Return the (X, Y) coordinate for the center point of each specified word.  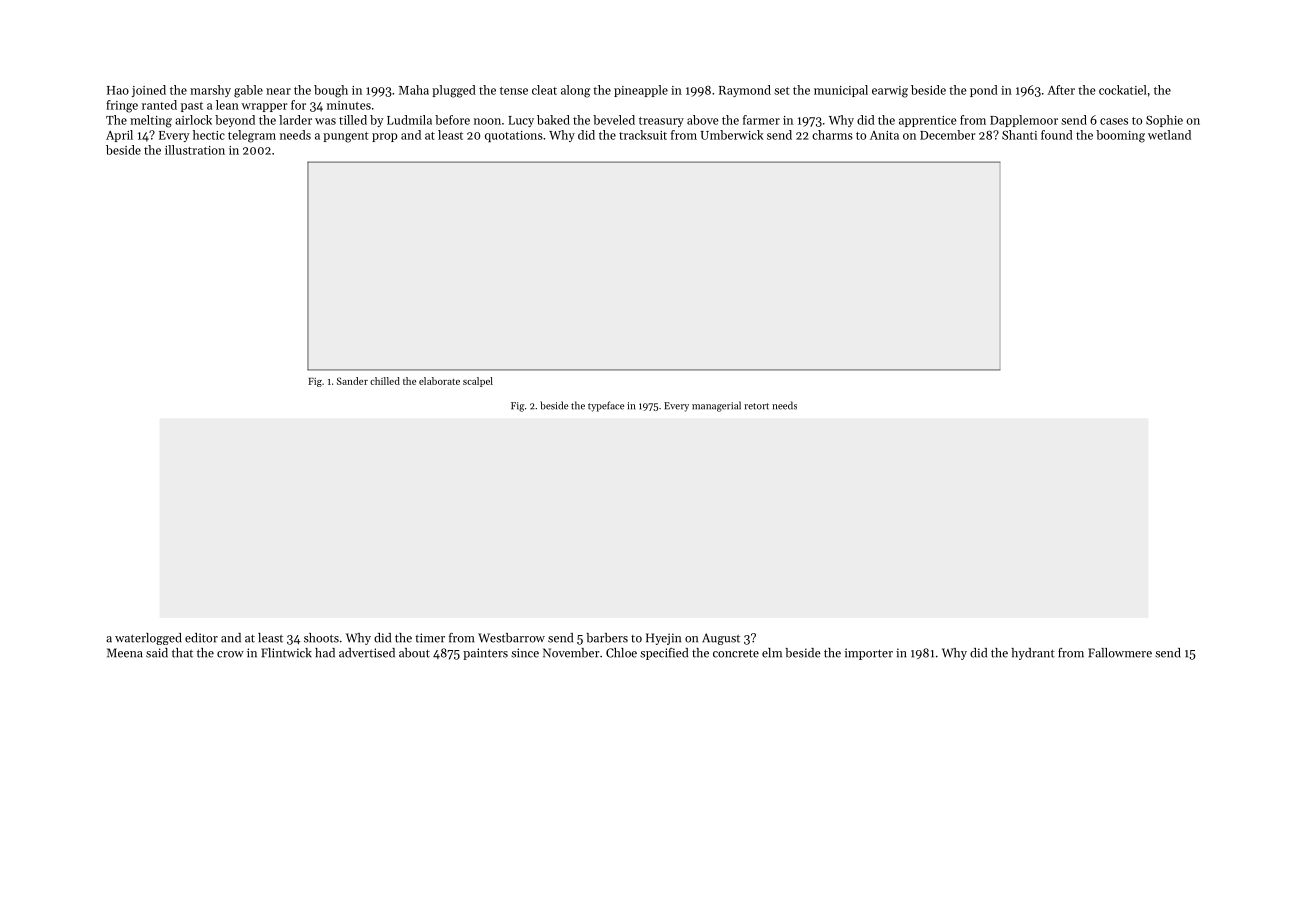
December (948, 135)
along (575, 91)
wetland (1169, 135)
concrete (736, 653)
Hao (118, 90)
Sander (352, 381)
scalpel (478, 382)
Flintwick (286, 653)
